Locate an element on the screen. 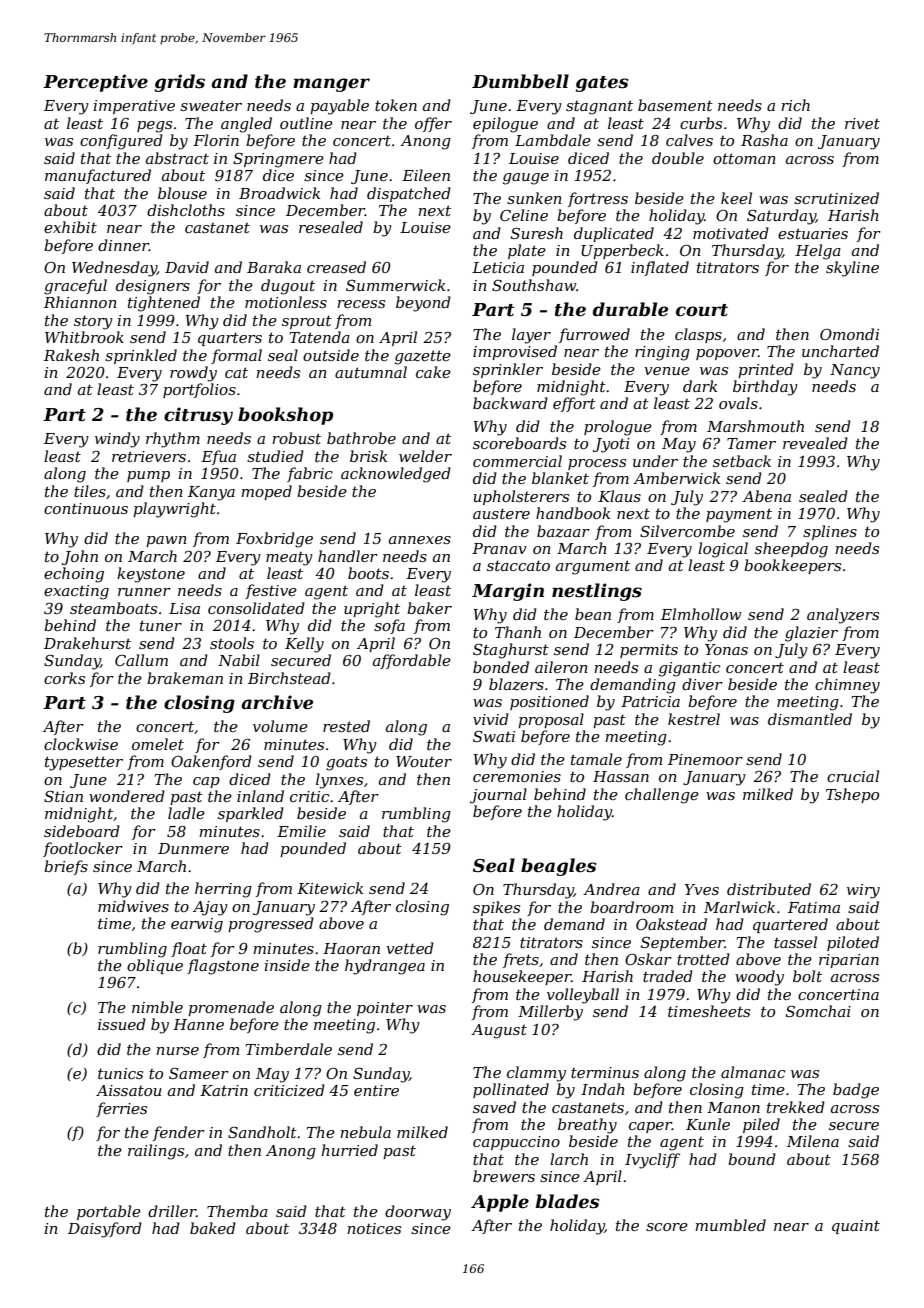 This screenshot has width=924, height=1308. Lisa is located at coordinates (184, 608).
